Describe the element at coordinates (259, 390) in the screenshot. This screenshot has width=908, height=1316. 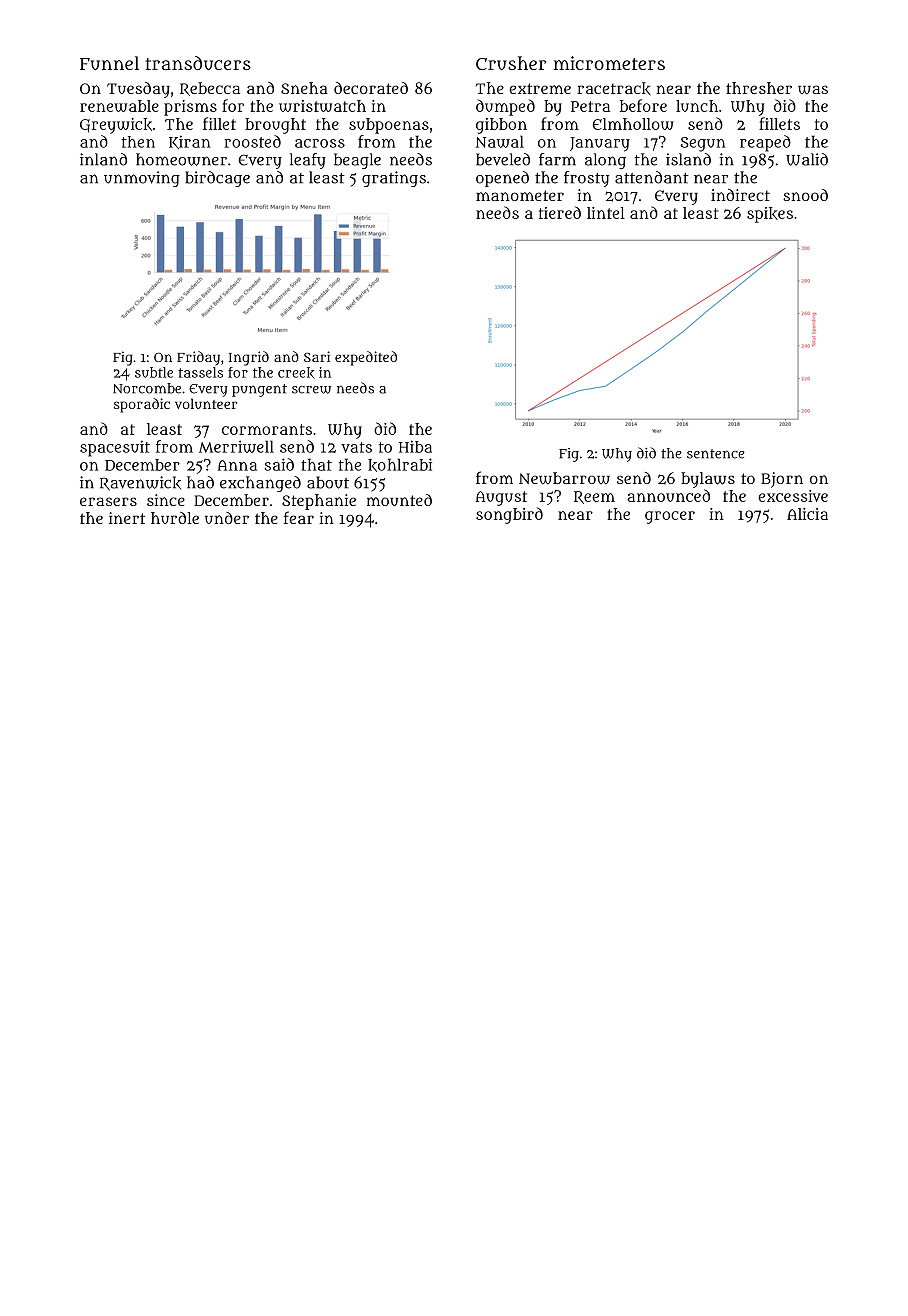
I see `pungent` at that location.
